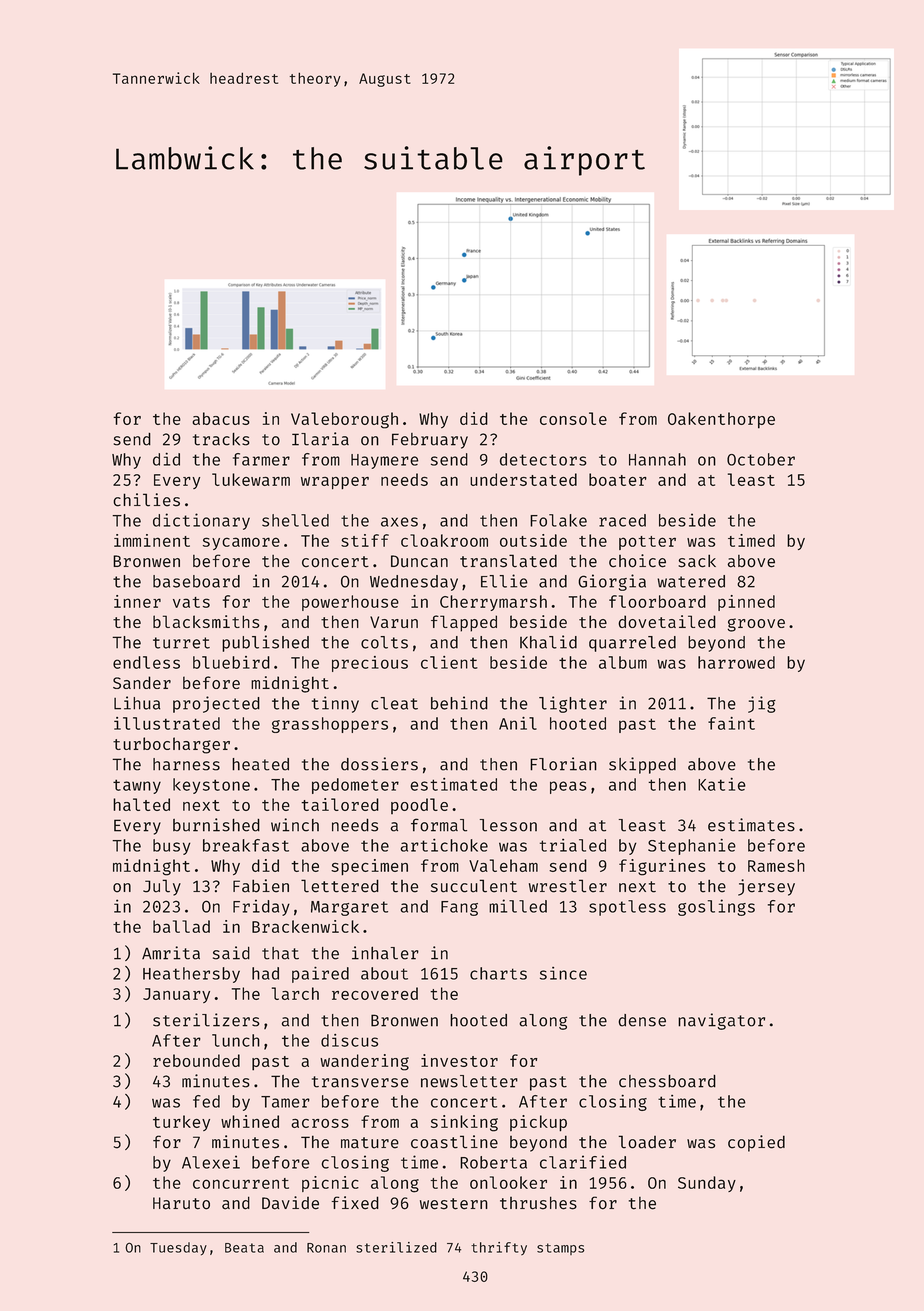 Image resolution: width=924 pixels, height=1311 pixels. Describe the element at coordinates (221, 418) in the image. I see `abacus` at that location.
